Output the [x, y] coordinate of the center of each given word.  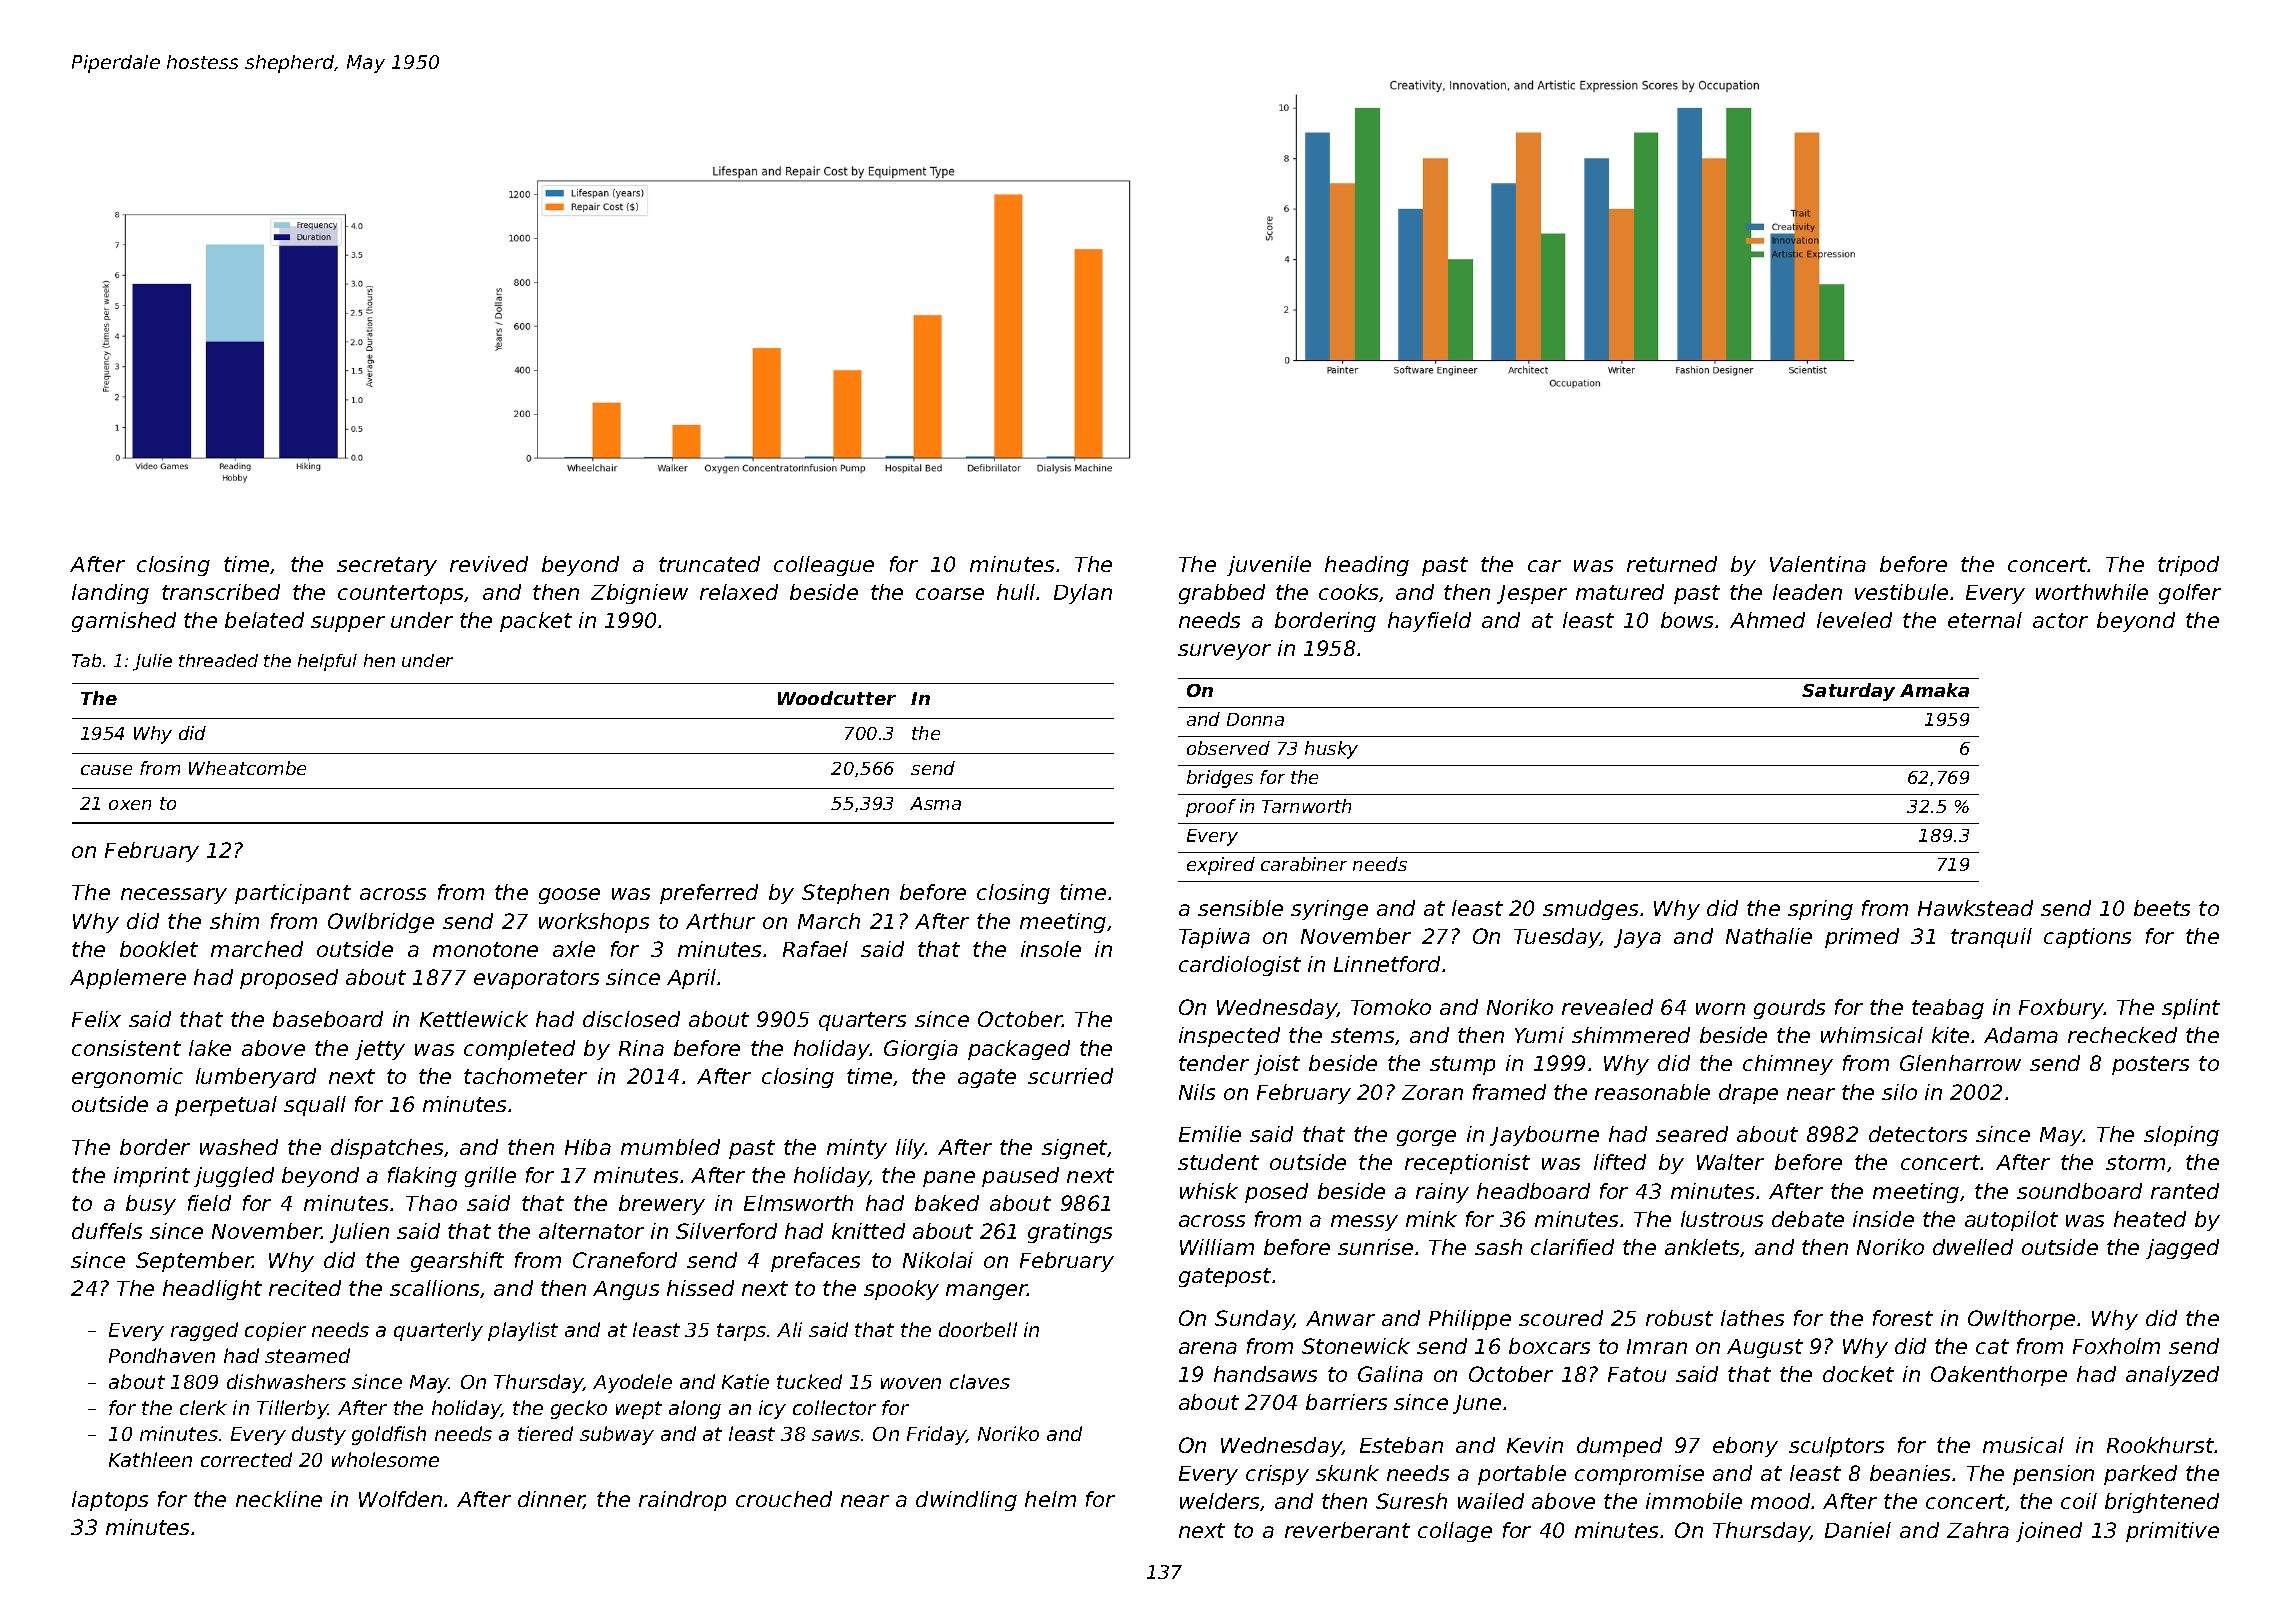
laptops [110, 1501]
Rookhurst [2160, 1445]
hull [1016, 592]
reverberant [1347, 1530]
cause [106, 770]
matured [1620, 592]
